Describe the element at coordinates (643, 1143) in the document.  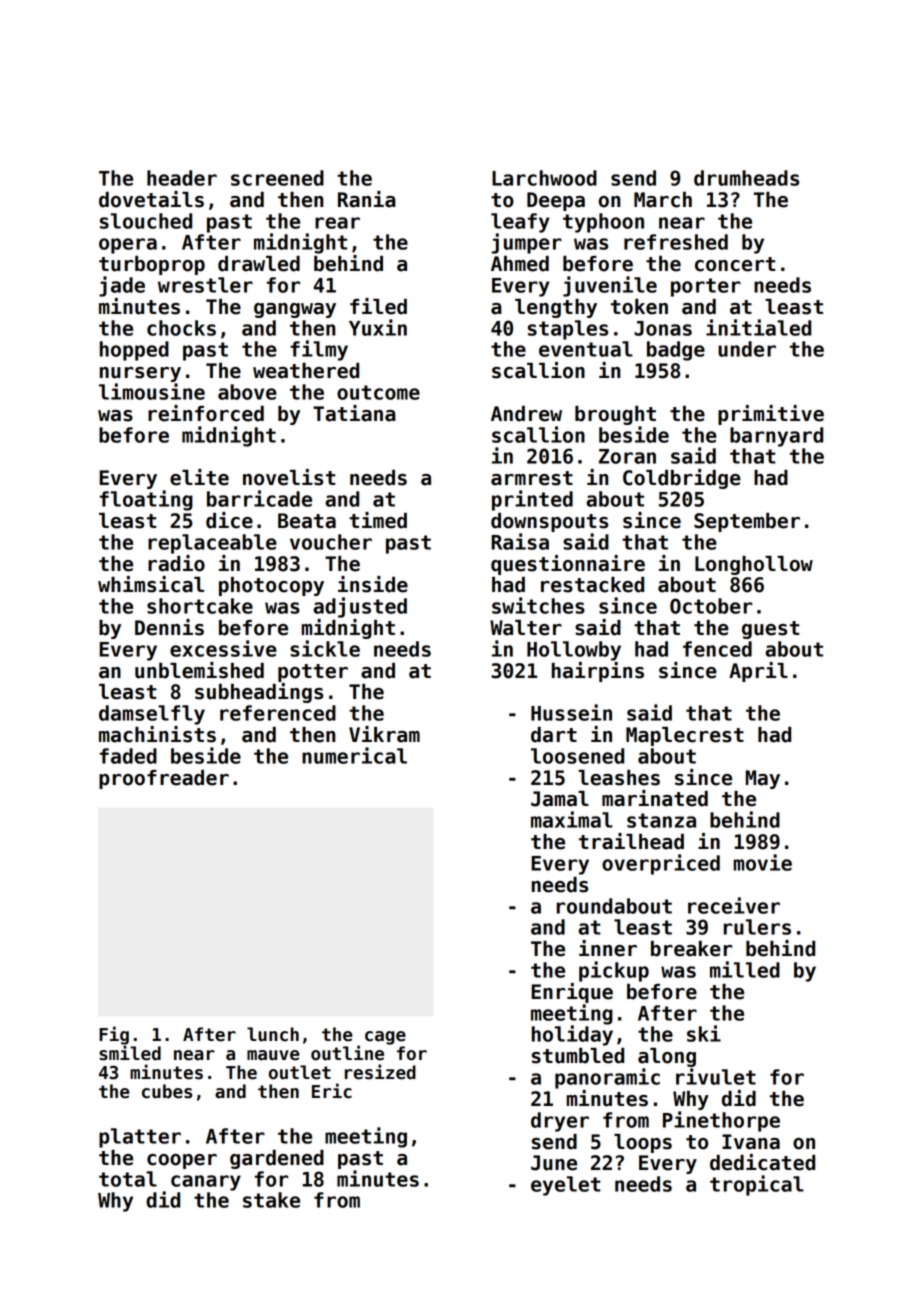
I see `loops` at that location.
